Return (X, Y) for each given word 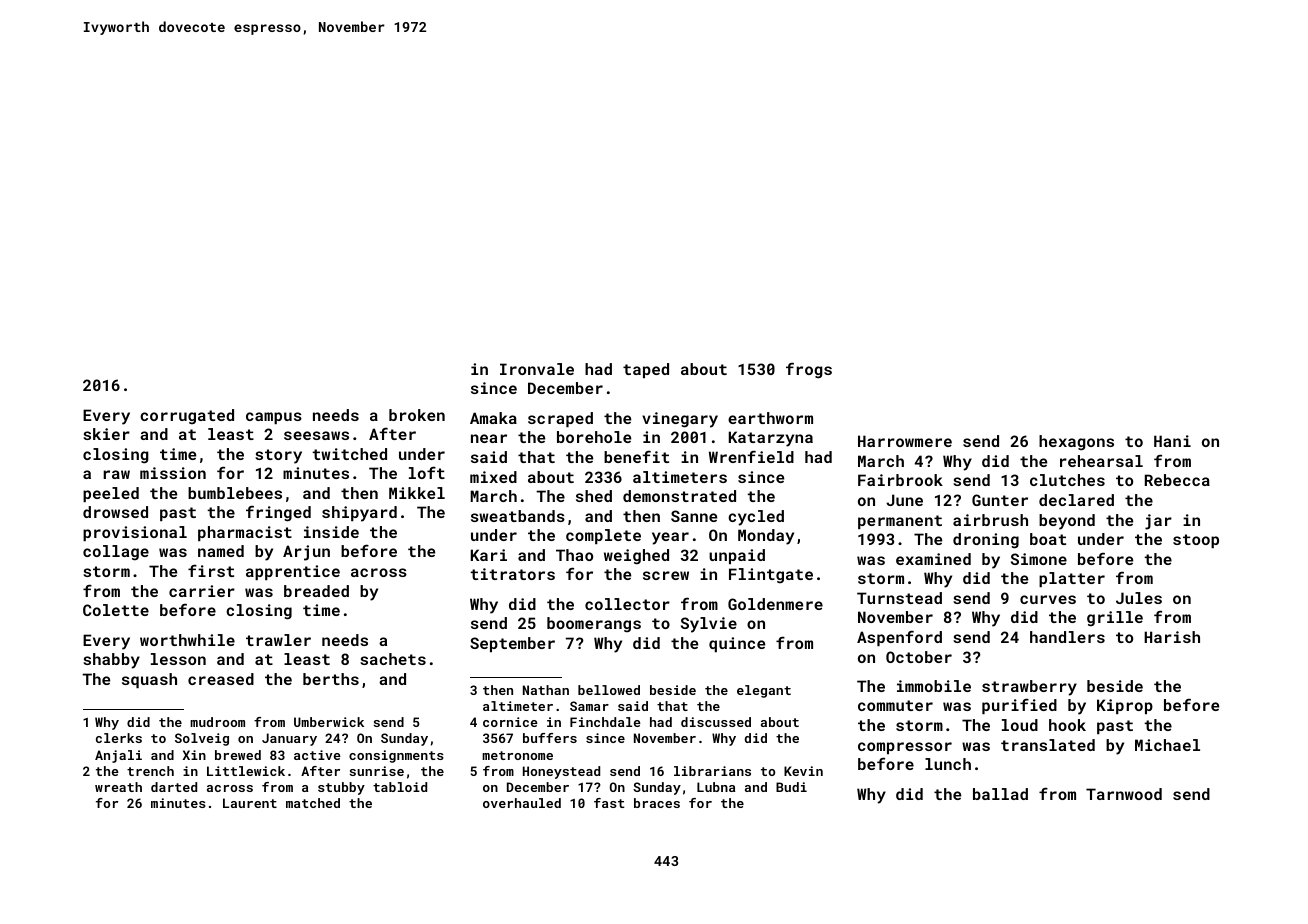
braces (657, 803)
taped (646, 370)
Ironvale (537, 369)
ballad (1000, 794)
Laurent (250, 803)
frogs (809, 370)
